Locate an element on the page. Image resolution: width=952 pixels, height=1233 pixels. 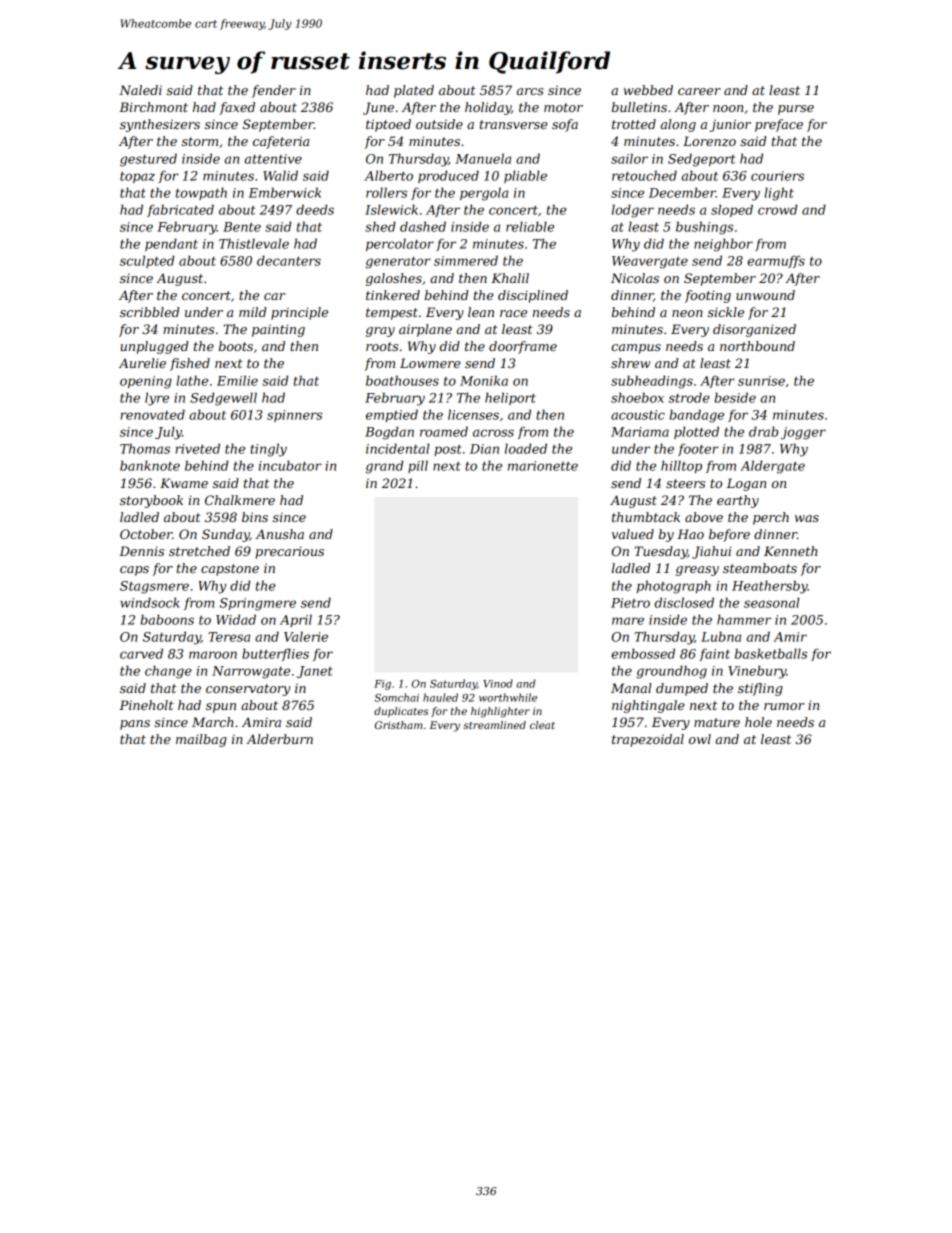
owl is located at coordinates (700, 739).
